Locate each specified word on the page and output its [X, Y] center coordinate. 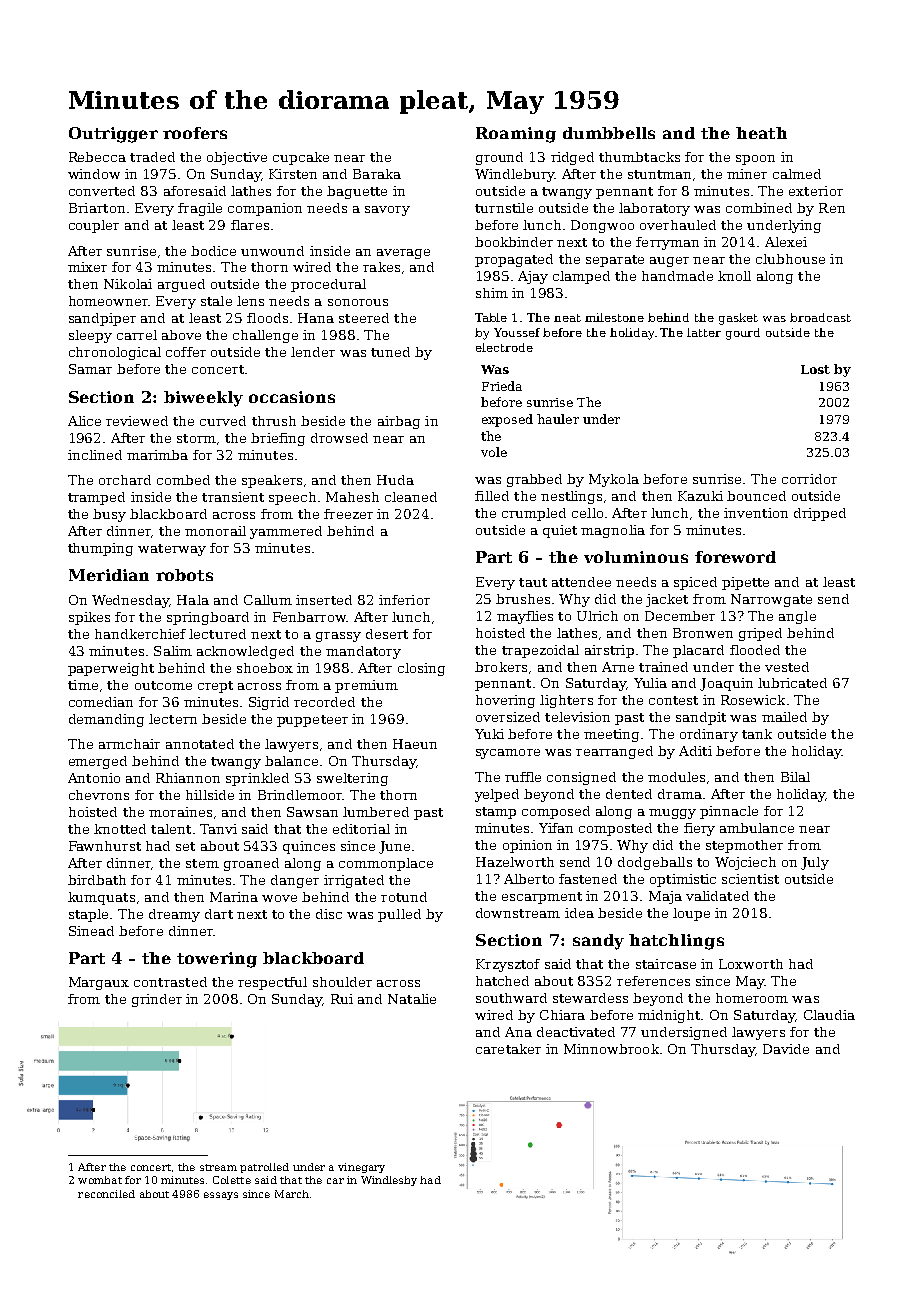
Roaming [516, 135]
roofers [195, 133]
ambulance [757, 828]
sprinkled [257, 779]
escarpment [542, 898]
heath [761, 133]
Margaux [99, 983]
